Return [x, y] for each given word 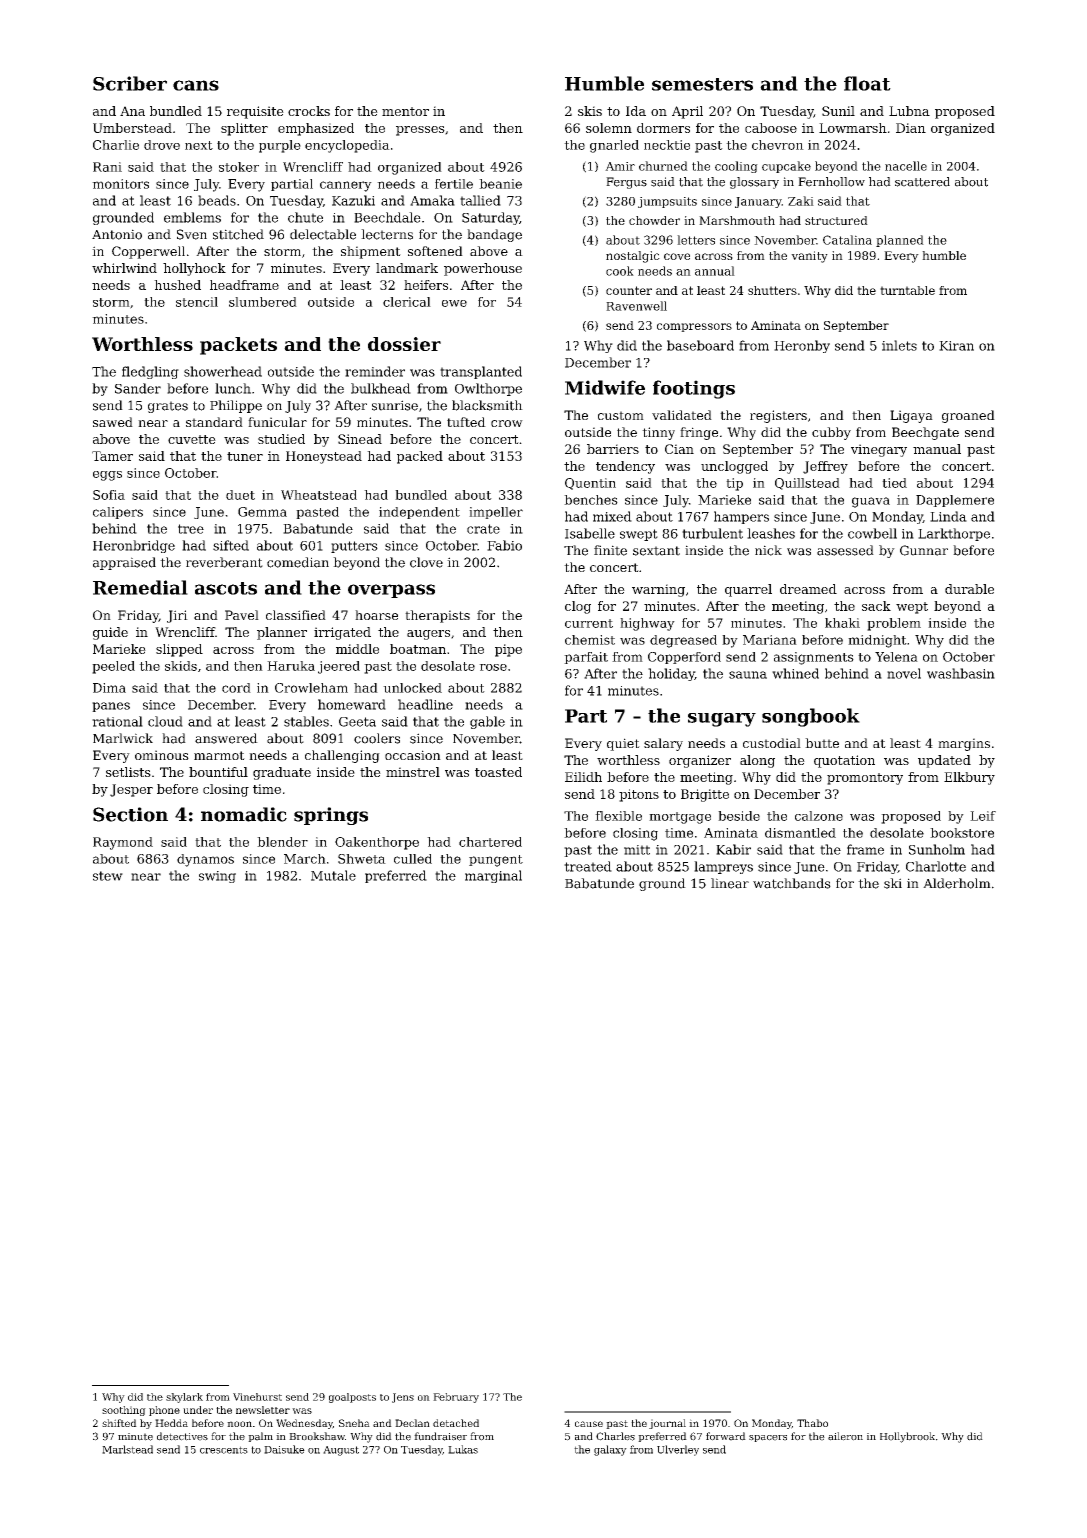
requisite [255, 112]
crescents [224, 1450]
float [867, 83]
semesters [702, 84]
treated [588, 866]
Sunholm [937, 849]
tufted [466, 422]
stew [108, 876]
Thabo [812, 1423]
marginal [493, 876]
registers [778, 416]
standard [214, 422]
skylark [184, 1398]
